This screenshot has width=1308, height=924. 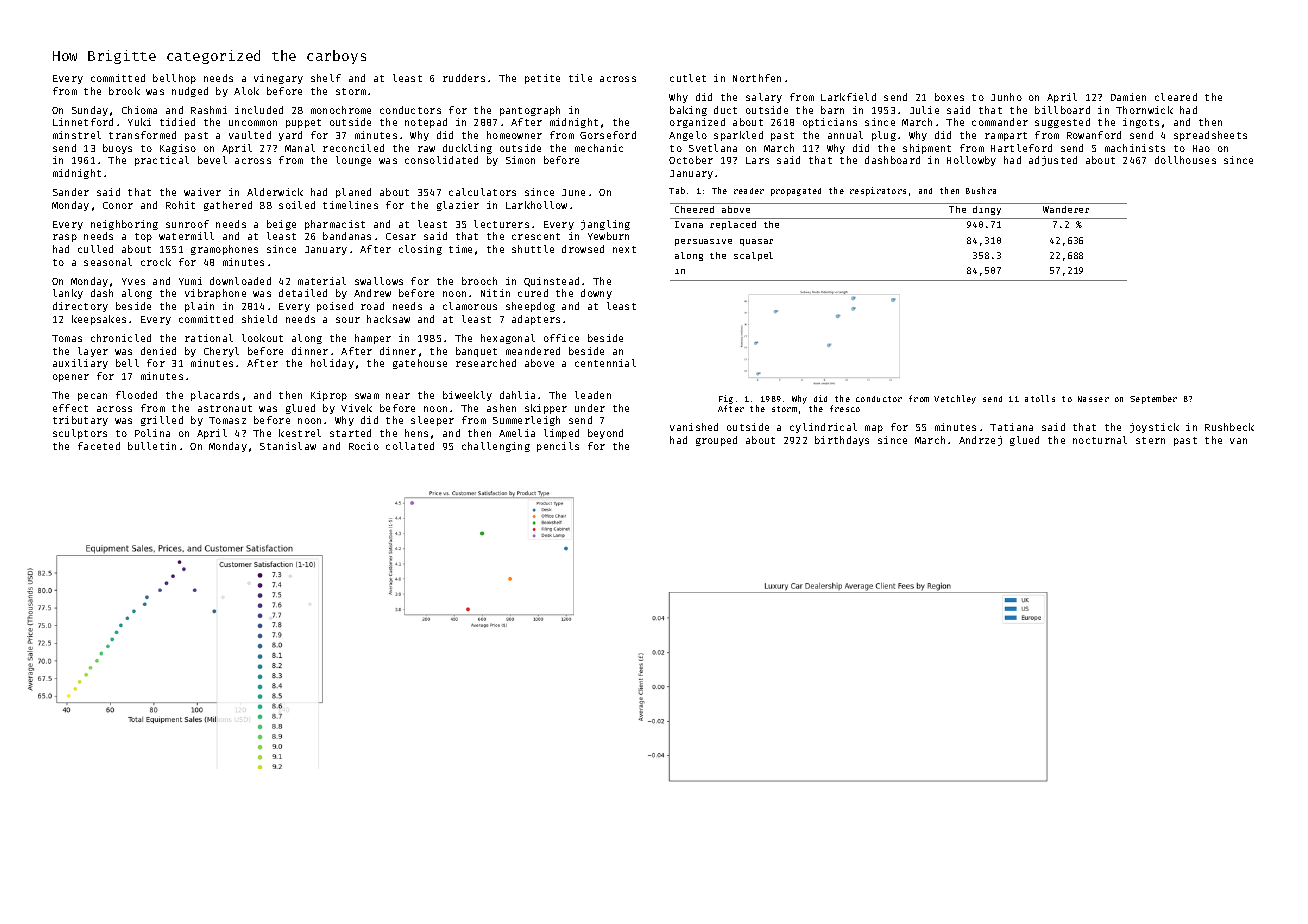 What do you see at coordinates (713, 148) in the screenshot?
I see `Svetlana` at bounding box center [713, 148].
